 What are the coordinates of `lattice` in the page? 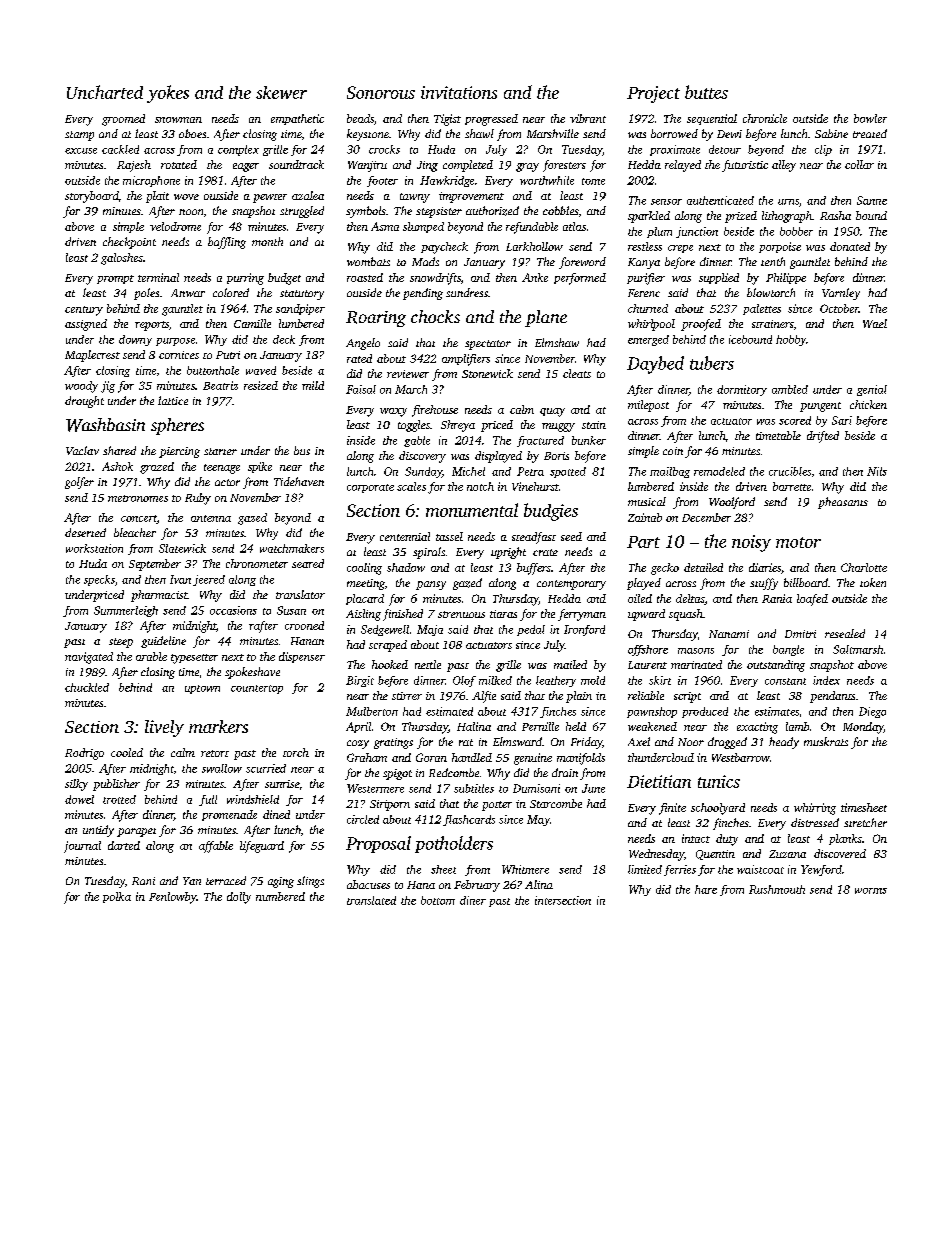 It's located at (173, 400).
